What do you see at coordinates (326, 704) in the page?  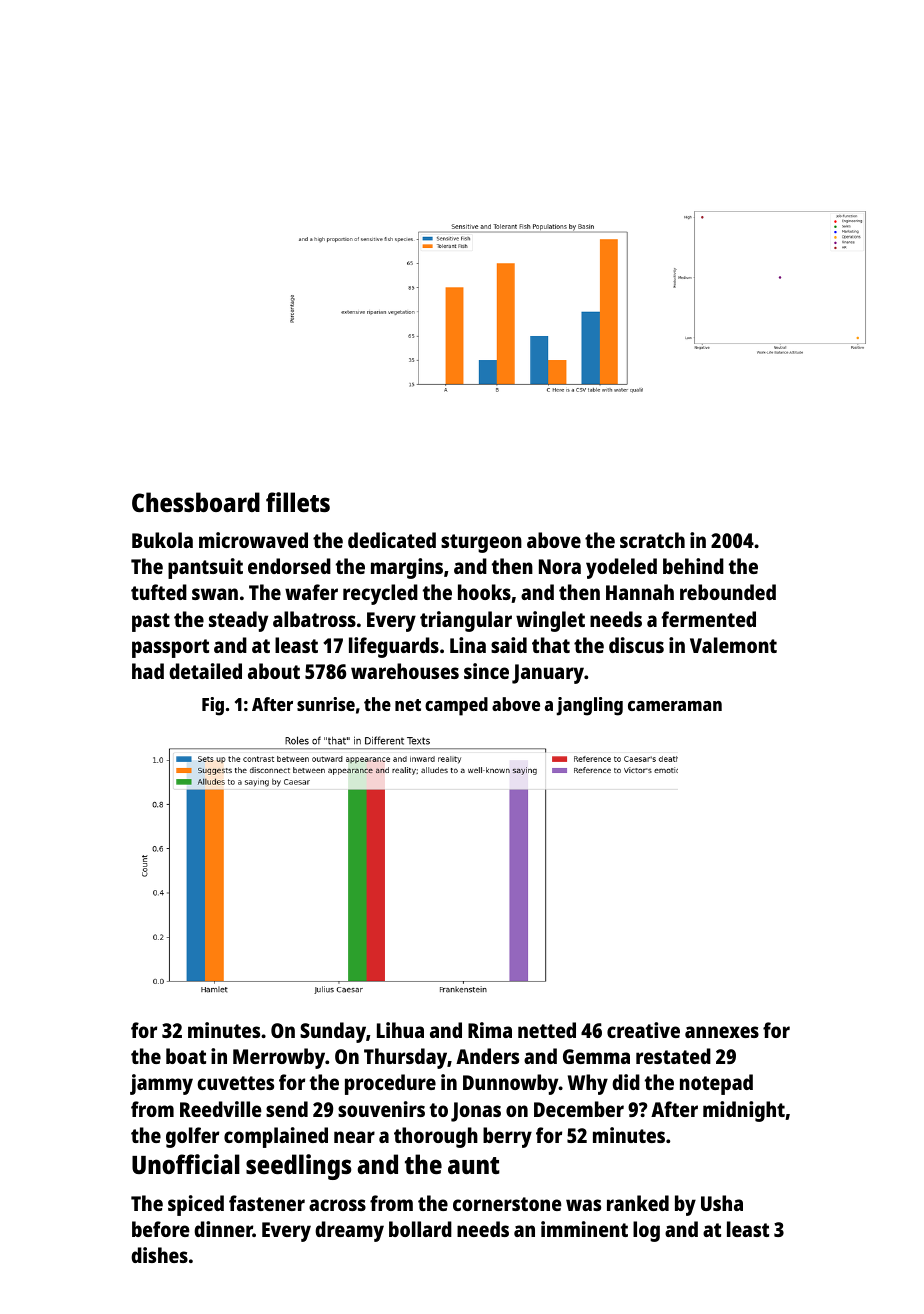 I see `sunrise` at bounding box center [326, 704].
